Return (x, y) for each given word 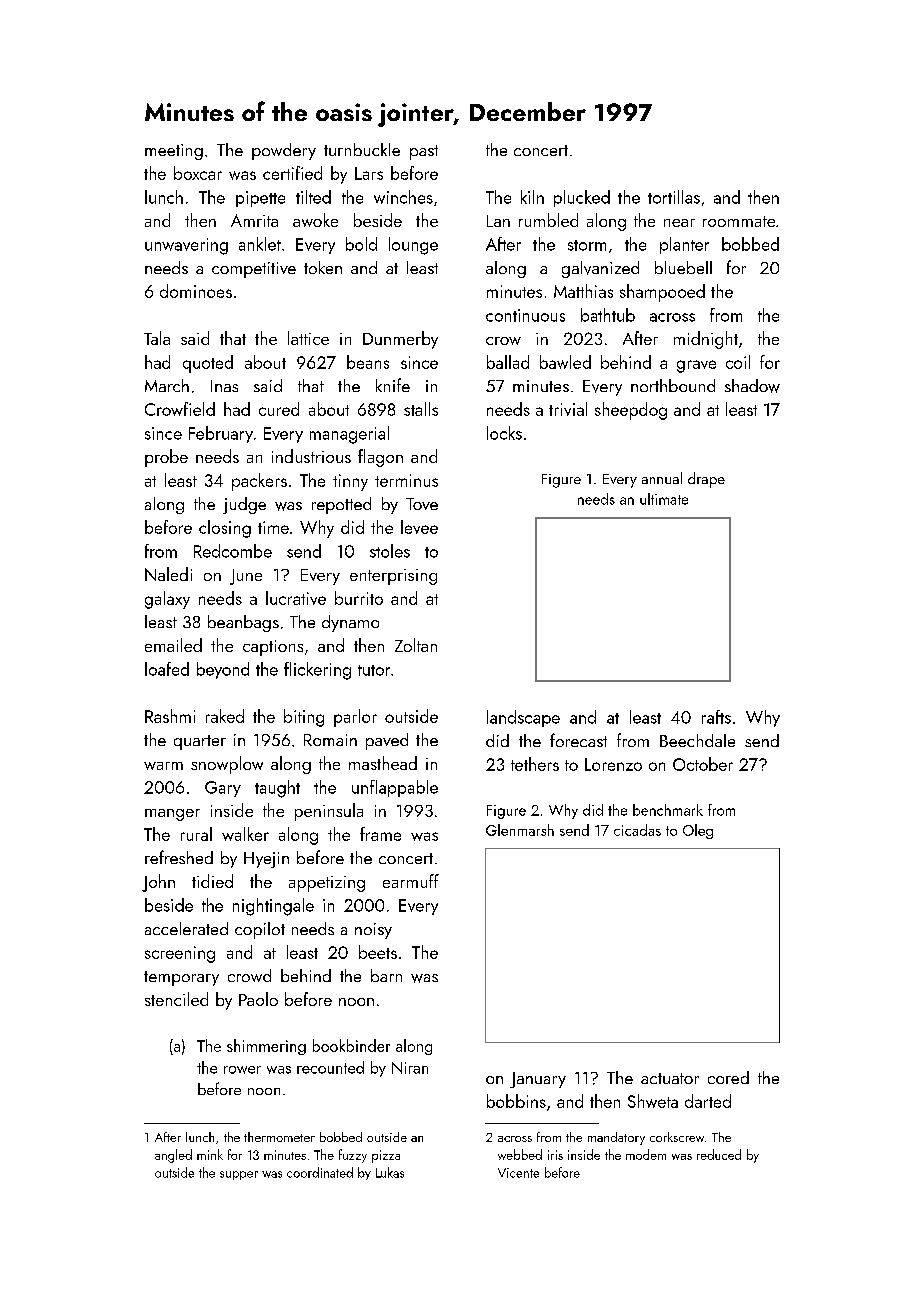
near (679, 223)
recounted (330, 1067)
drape (706, 480)
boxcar (198, 173)
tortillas (674, 197)
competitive (254, 270)
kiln (532, 197)
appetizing (327, 884)
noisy (373, 931)
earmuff (411, 881)
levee (419, 527)
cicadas (637, 830)
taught (277, 789)
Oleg (698, 831)
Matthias (583, 291)
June (246, 577)
